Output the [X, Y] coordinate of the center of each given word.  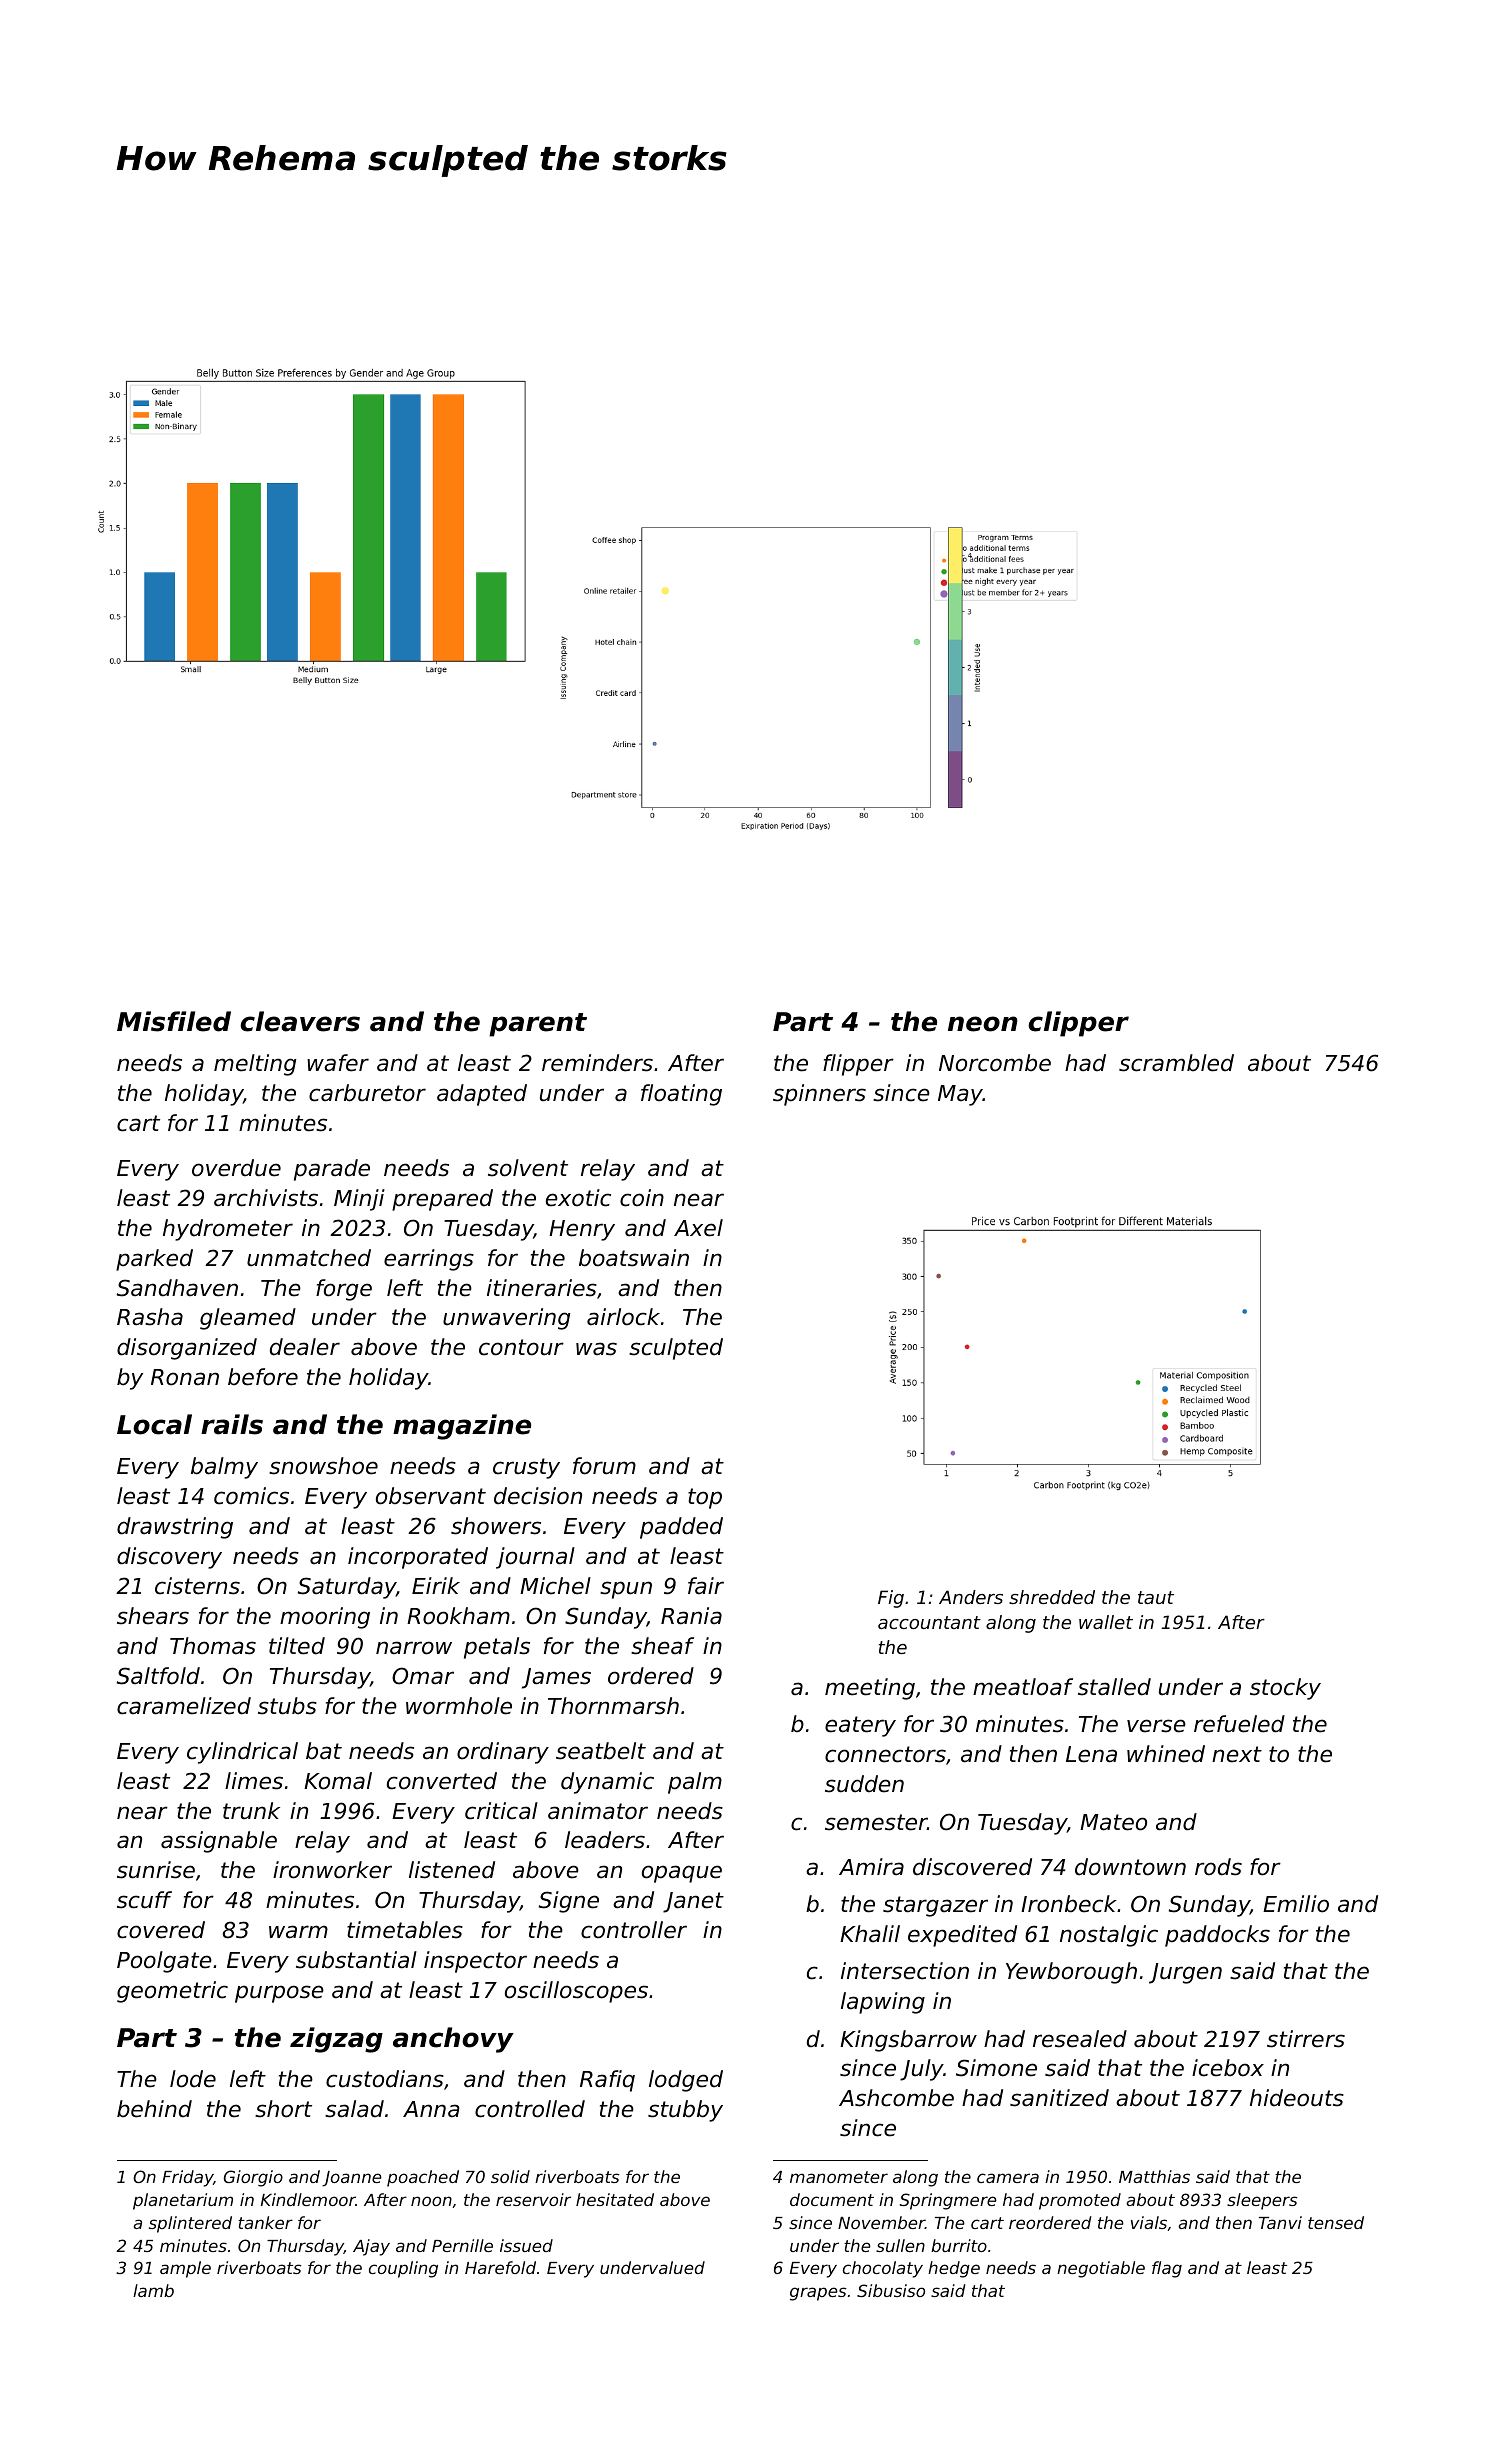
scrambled [1176, 1063]
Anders [971, 1597]
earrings [429, 1260]
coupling [403, 2269]
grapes [818, 2294]
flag [1167, 2269]
